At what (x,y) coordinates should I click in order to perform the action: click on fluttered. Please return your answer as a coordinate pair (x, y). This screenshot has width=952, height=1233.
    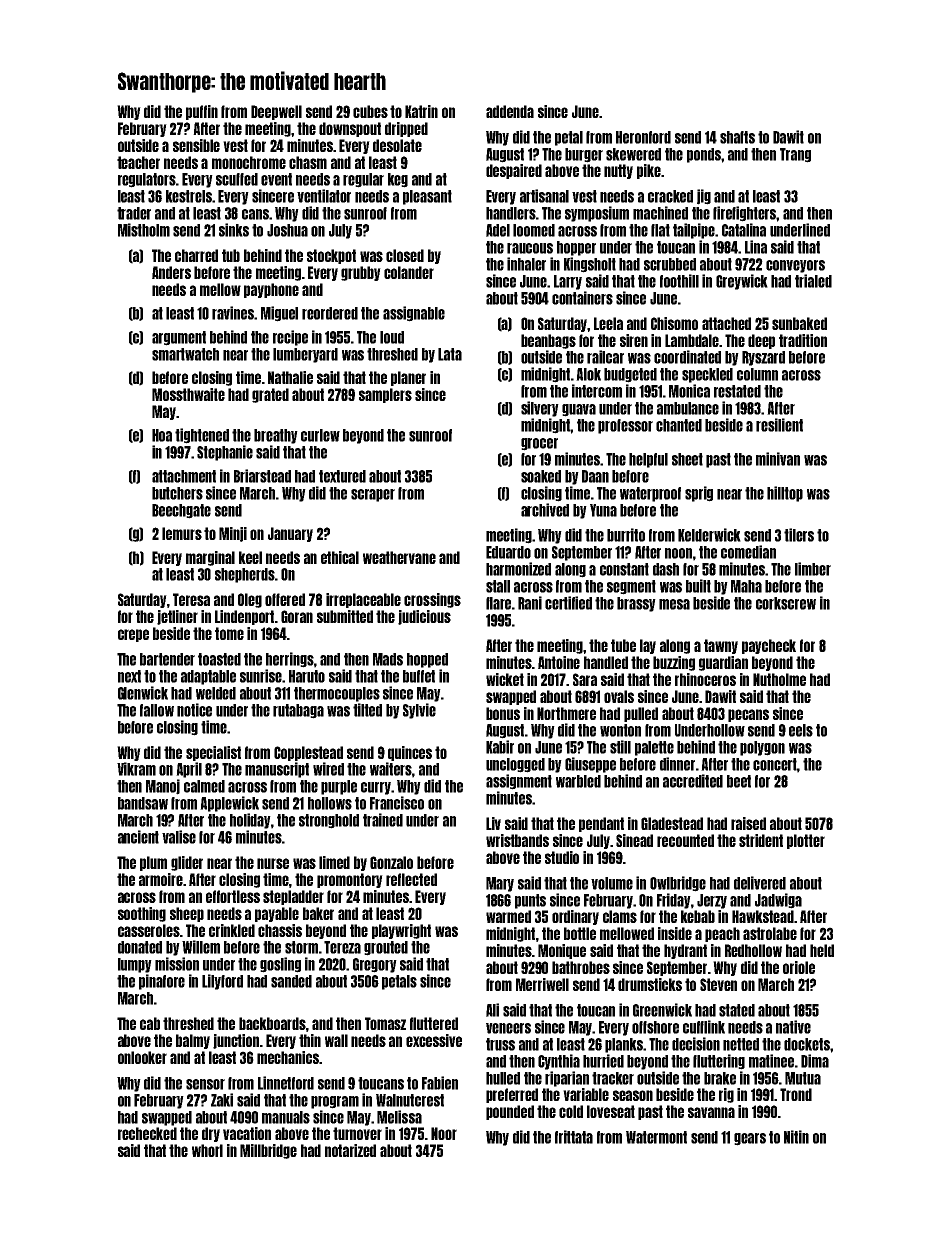
    Looking at the image, I should click on (434, 1023).
